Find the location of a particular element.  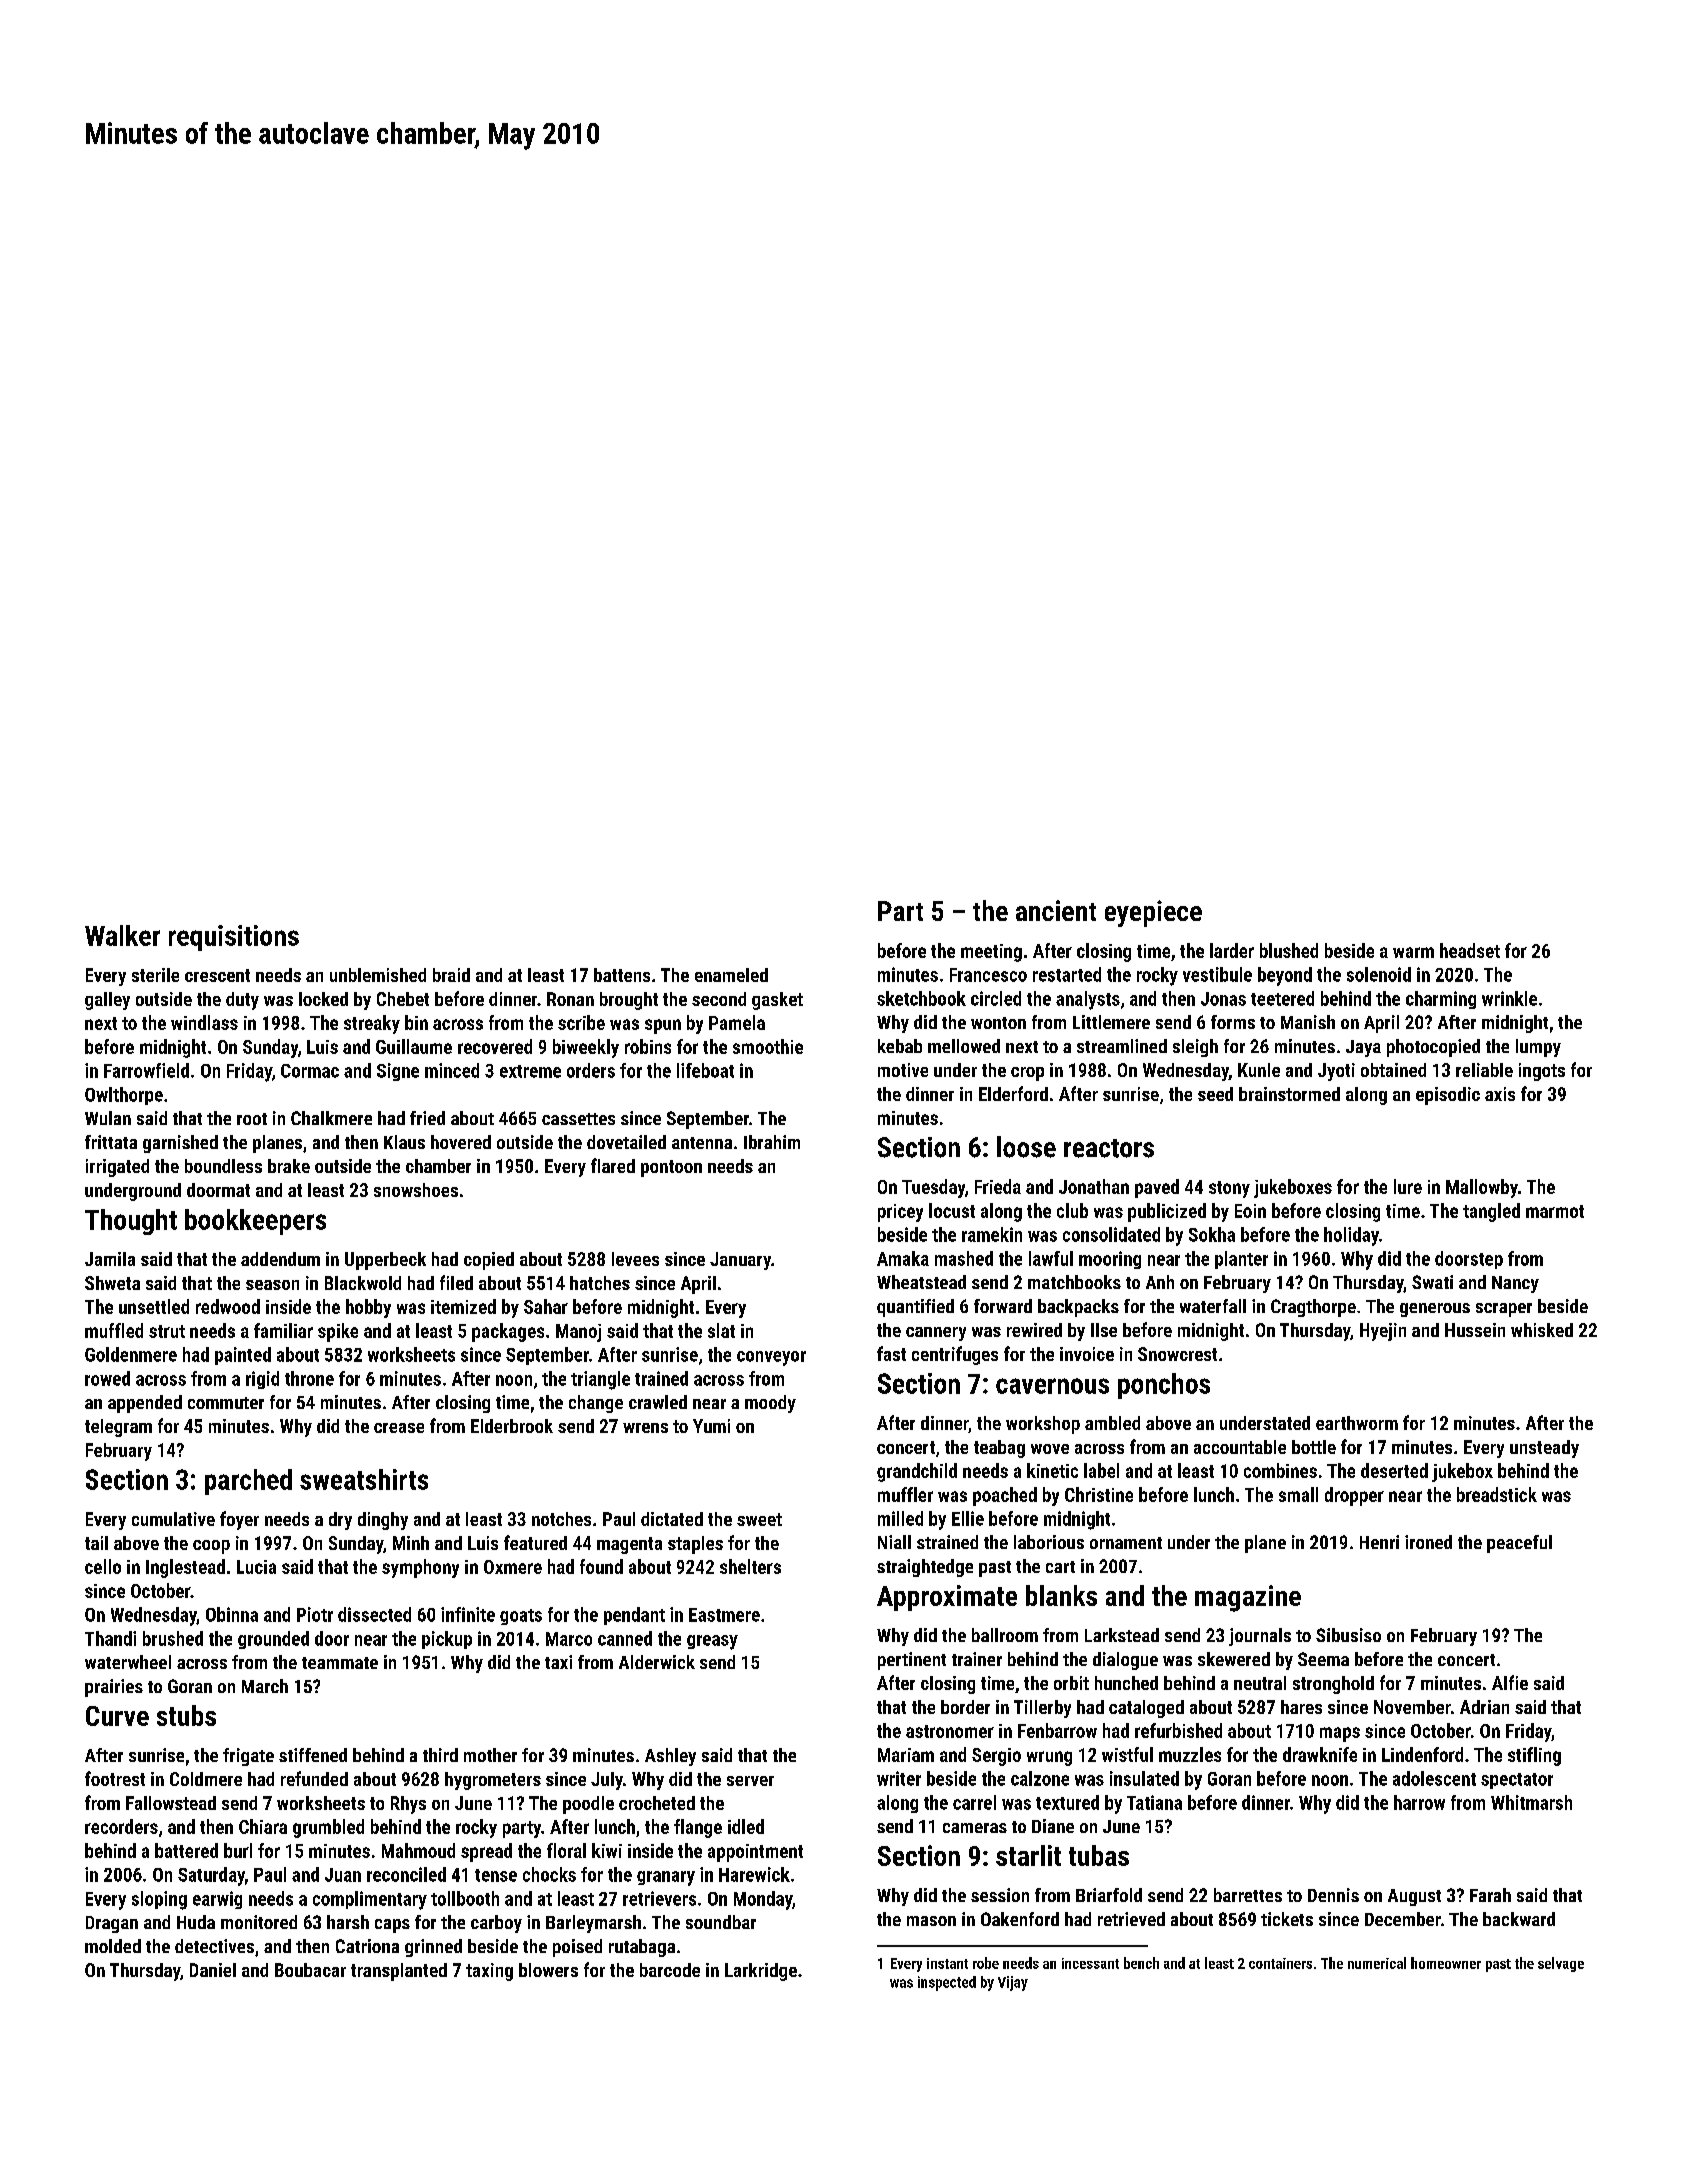

barrettes is located at coordinates (1248, 1895).
